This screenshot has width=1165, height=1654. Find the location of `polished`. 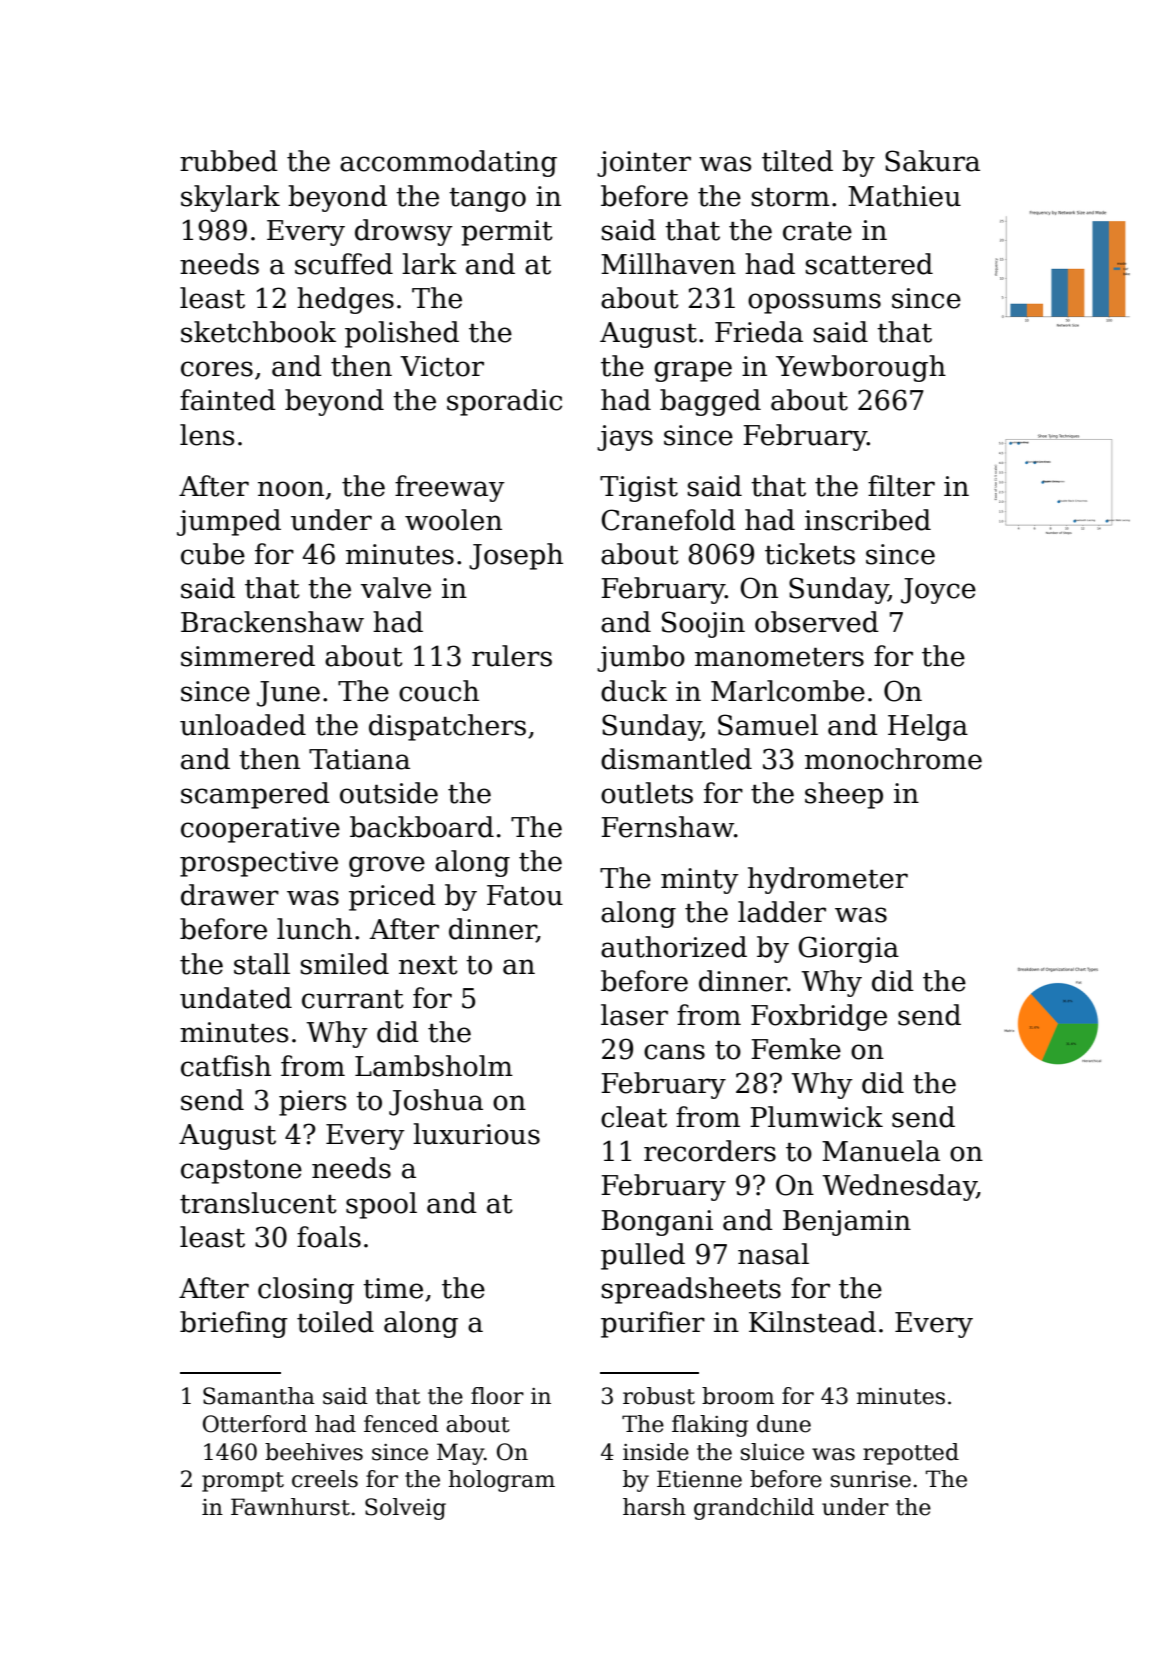

polished is located at coordinates (402, 334).
